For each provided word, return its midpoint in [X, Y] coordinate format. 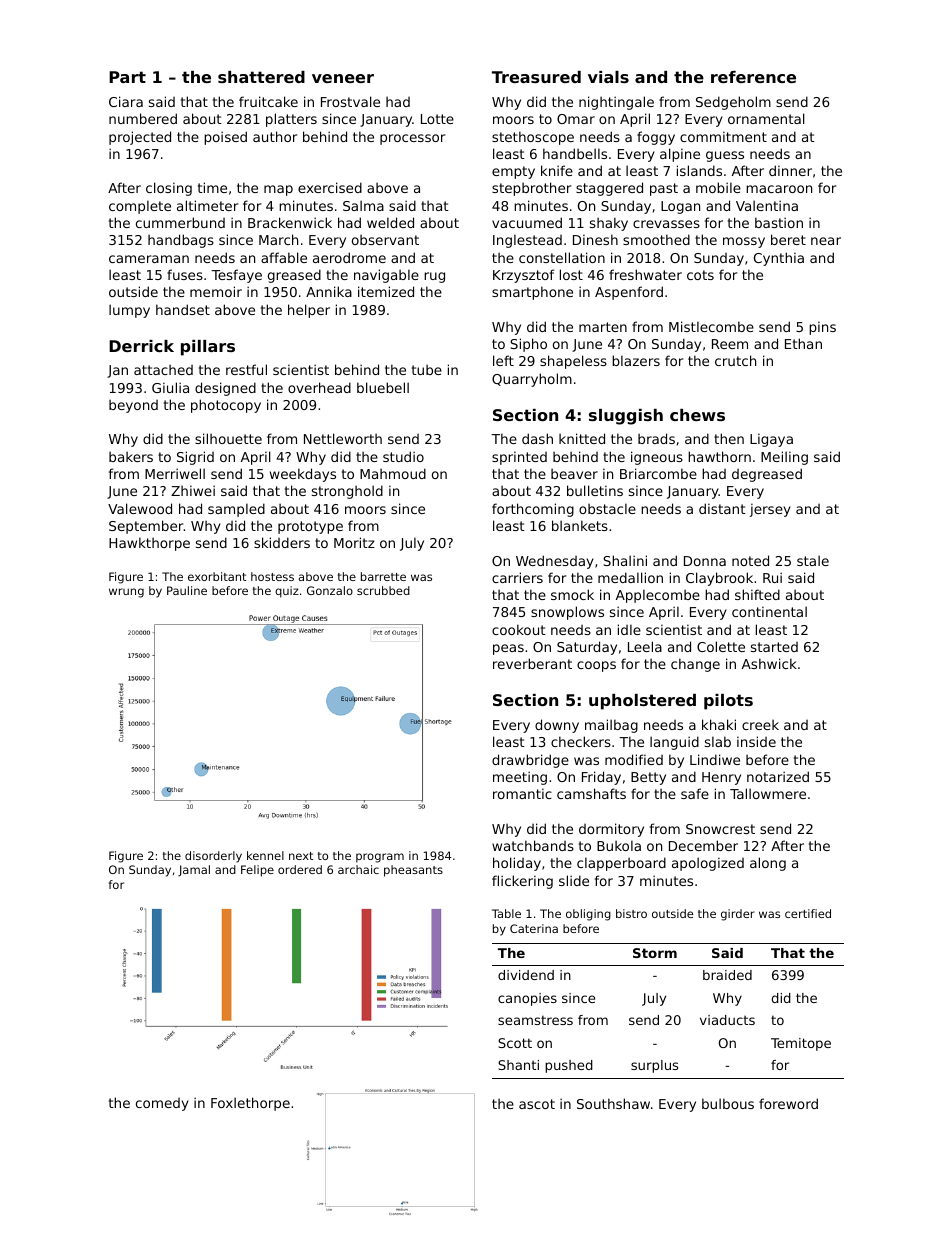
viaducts [727, 1020]
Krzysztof [523, 276]
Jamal [194, 870]
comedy [162, 1104]
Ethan [803, 343]
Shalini [625, 560]
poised [225, 138]
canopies [527, 999]
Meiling [784, 458]
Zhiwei [193, 490]
